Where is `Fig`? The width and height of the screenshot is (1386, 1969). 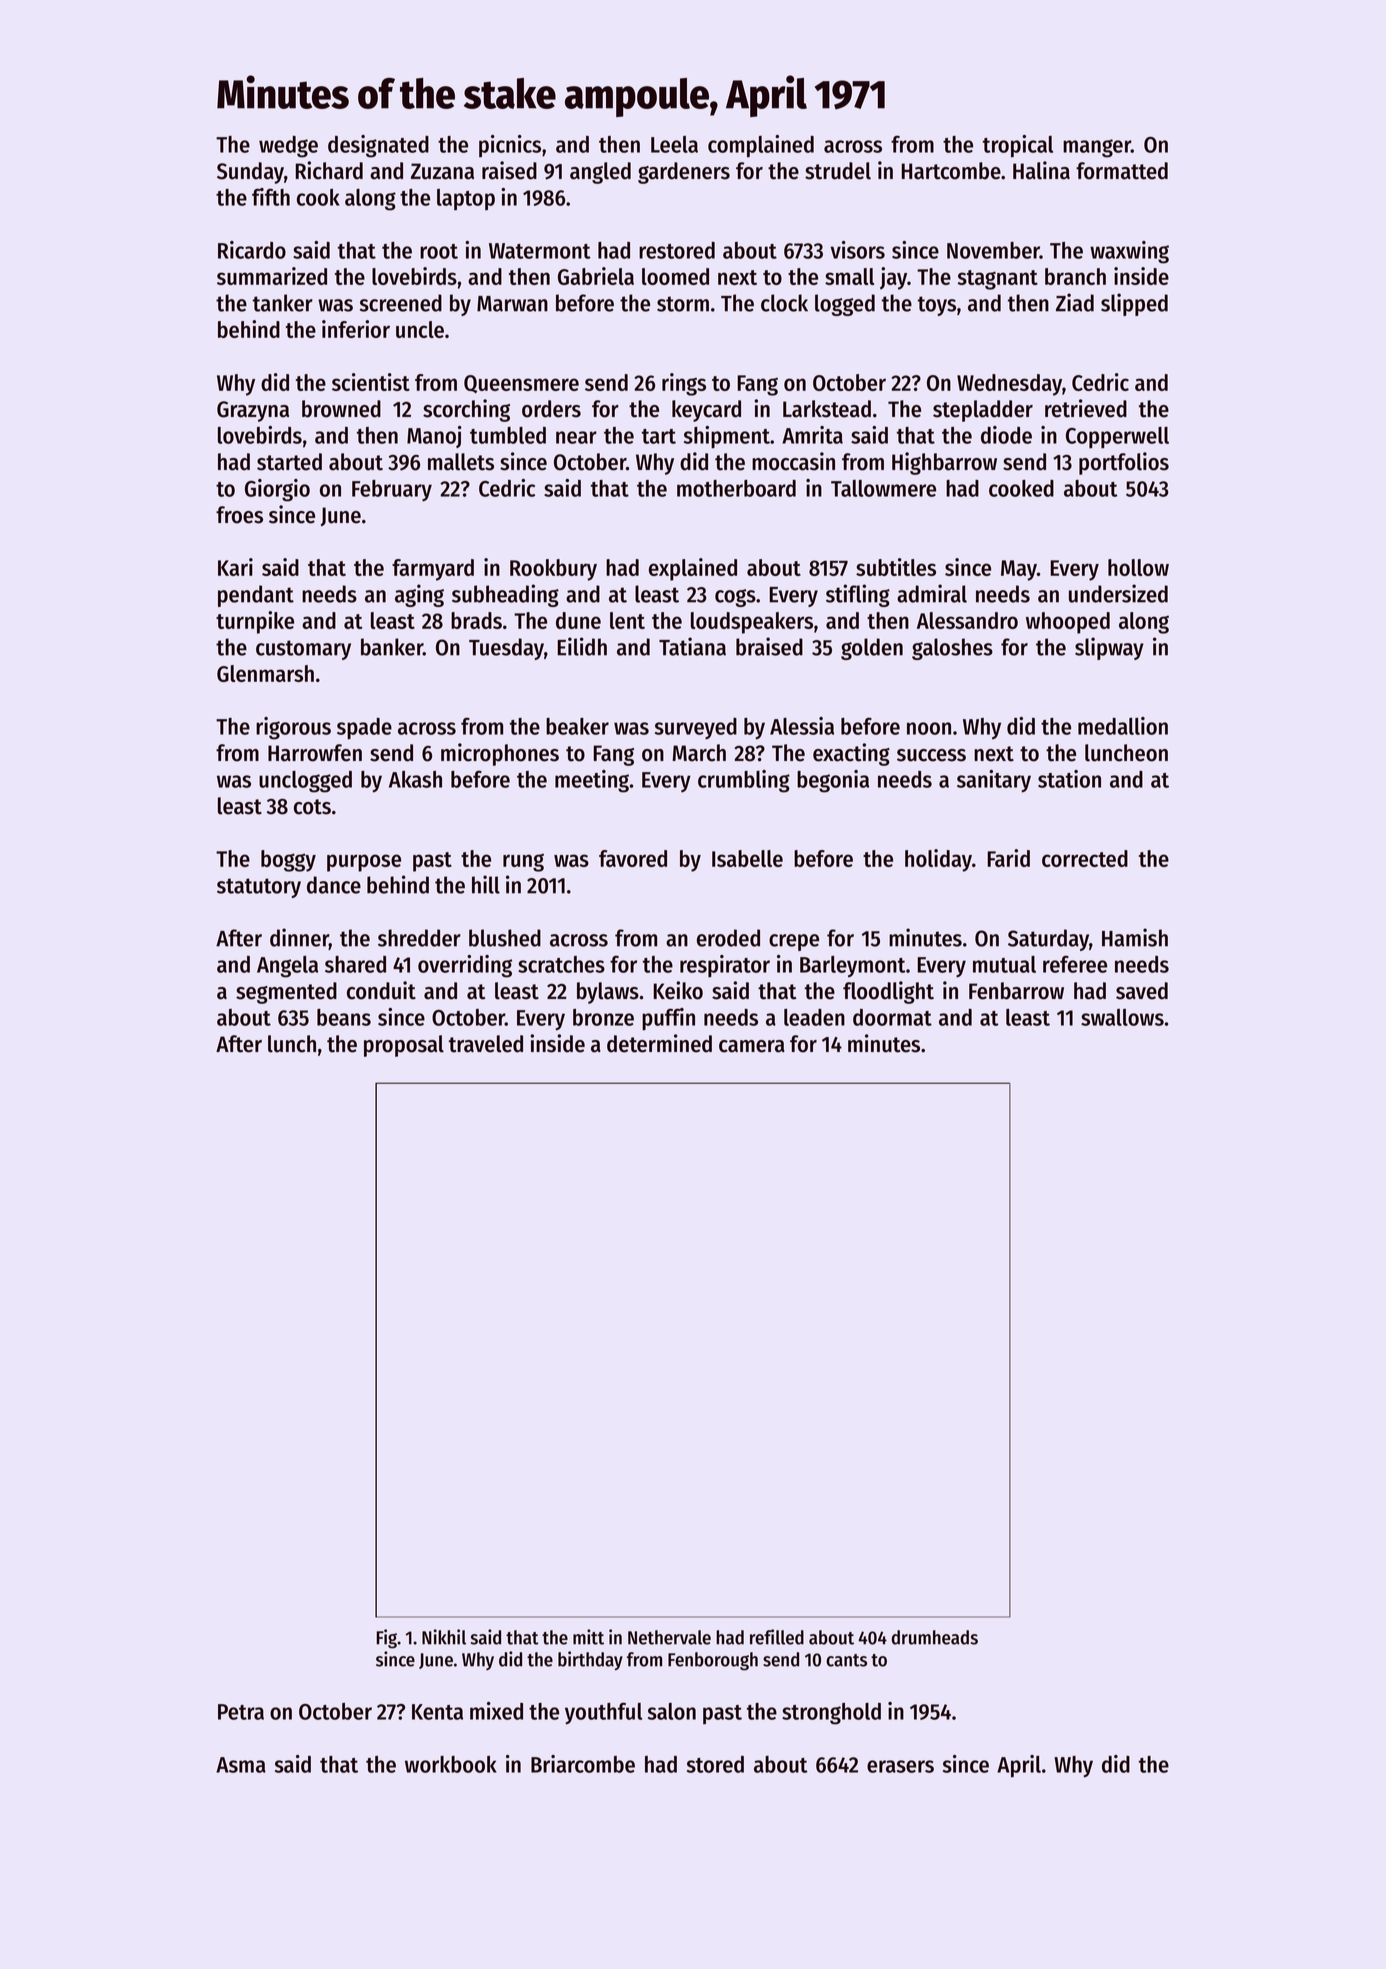 Fig is located at coordinates (387, 1639).
